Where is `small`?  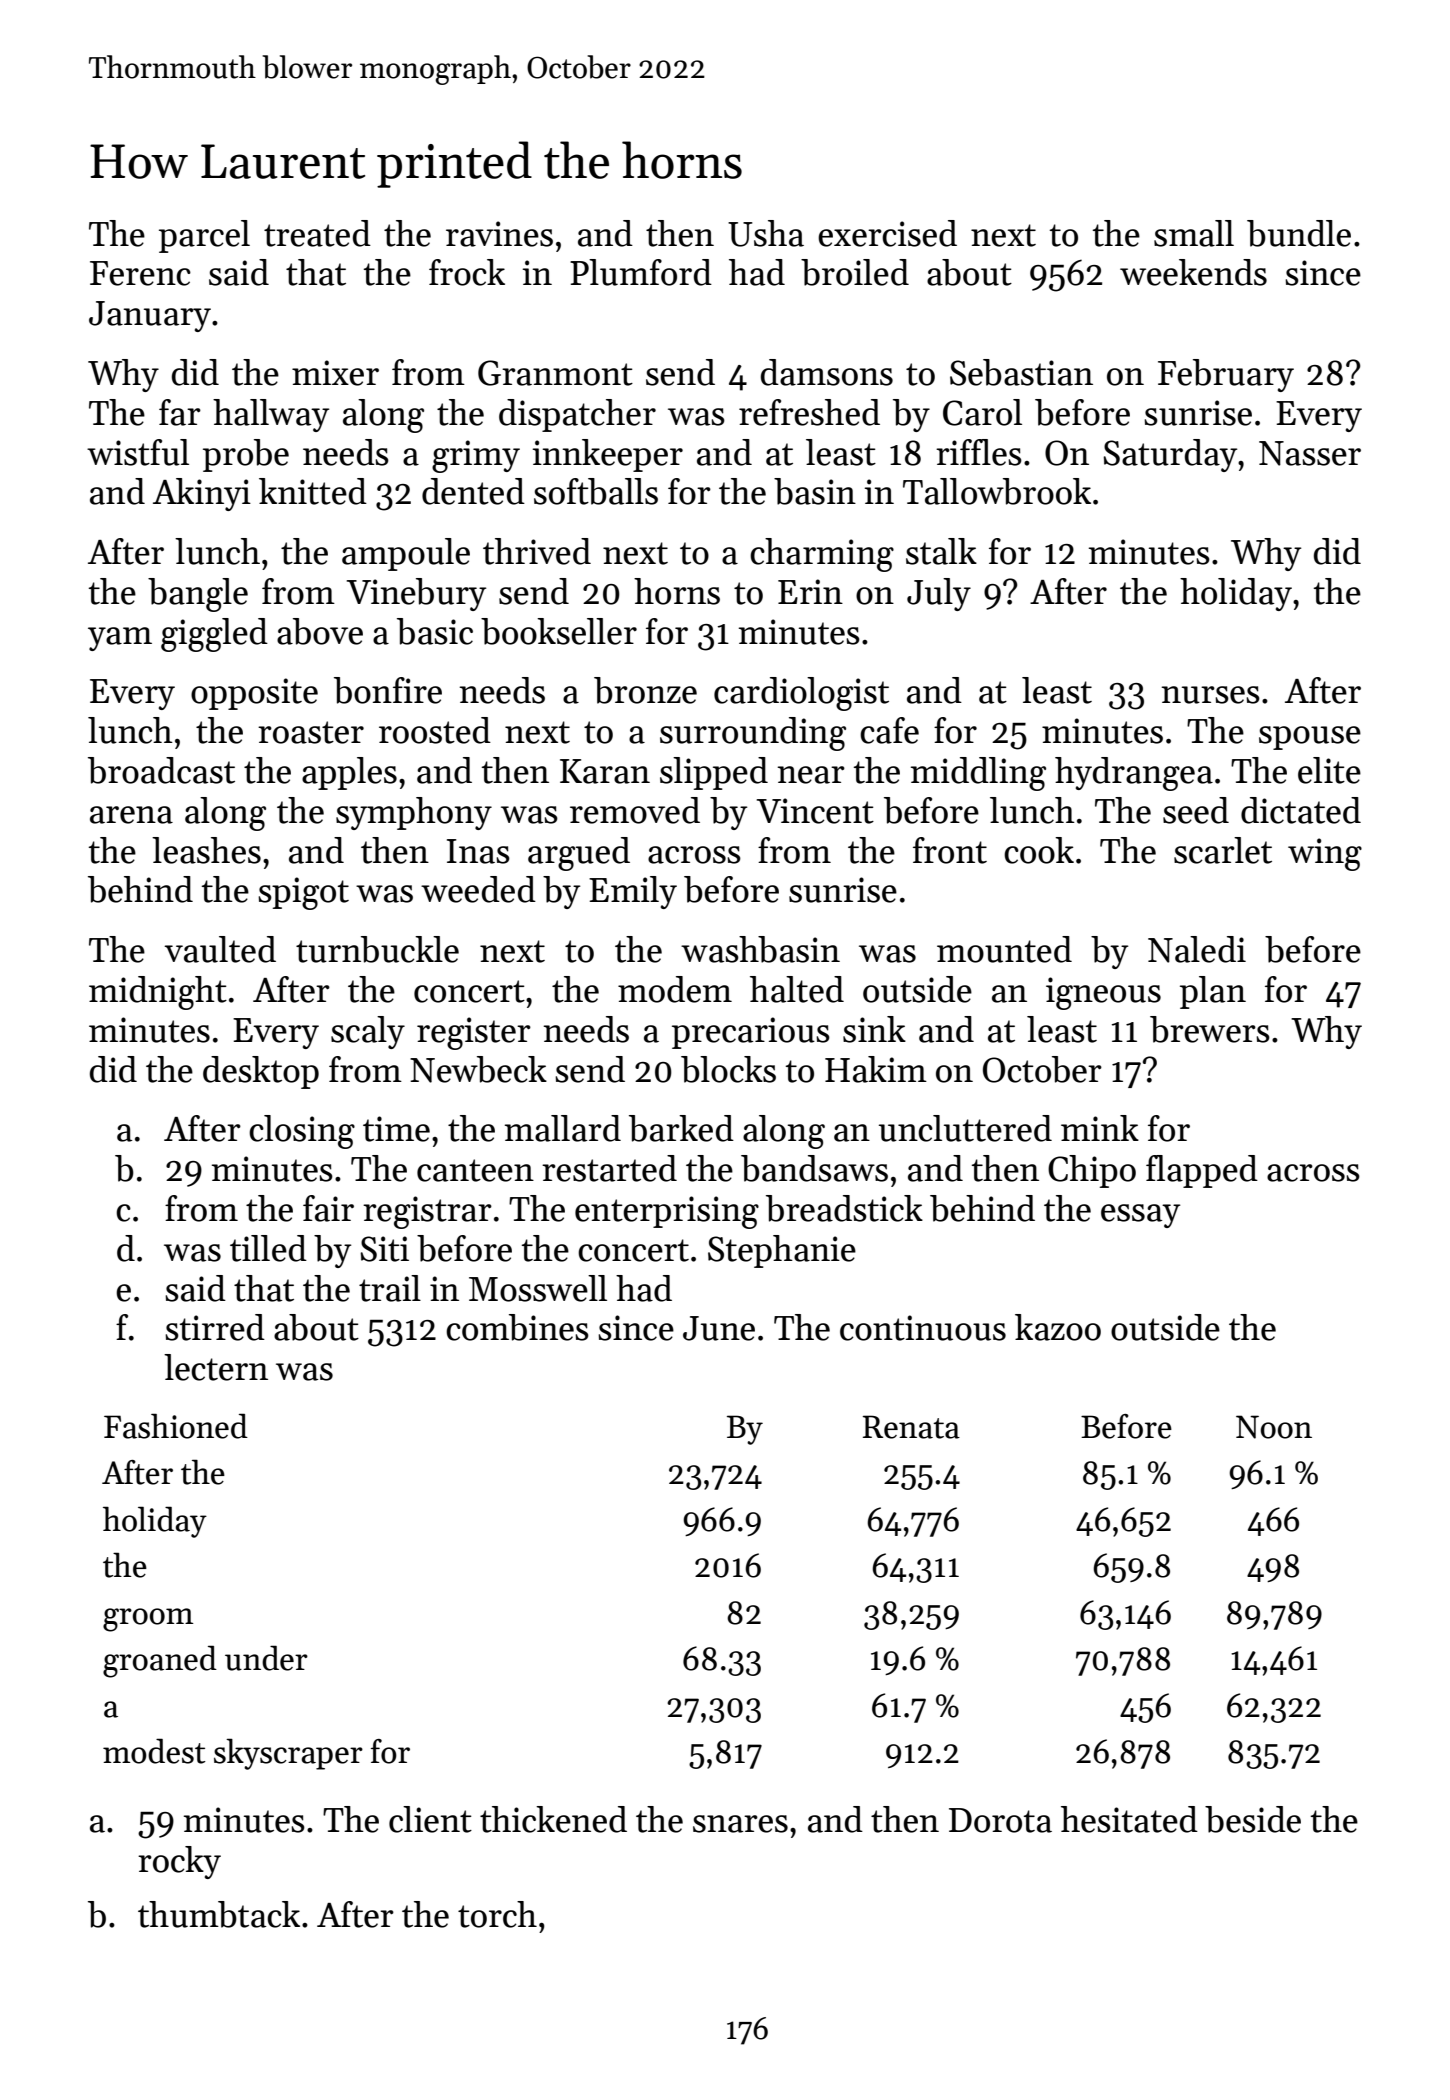 small is located at coordinates (1194, 233).
